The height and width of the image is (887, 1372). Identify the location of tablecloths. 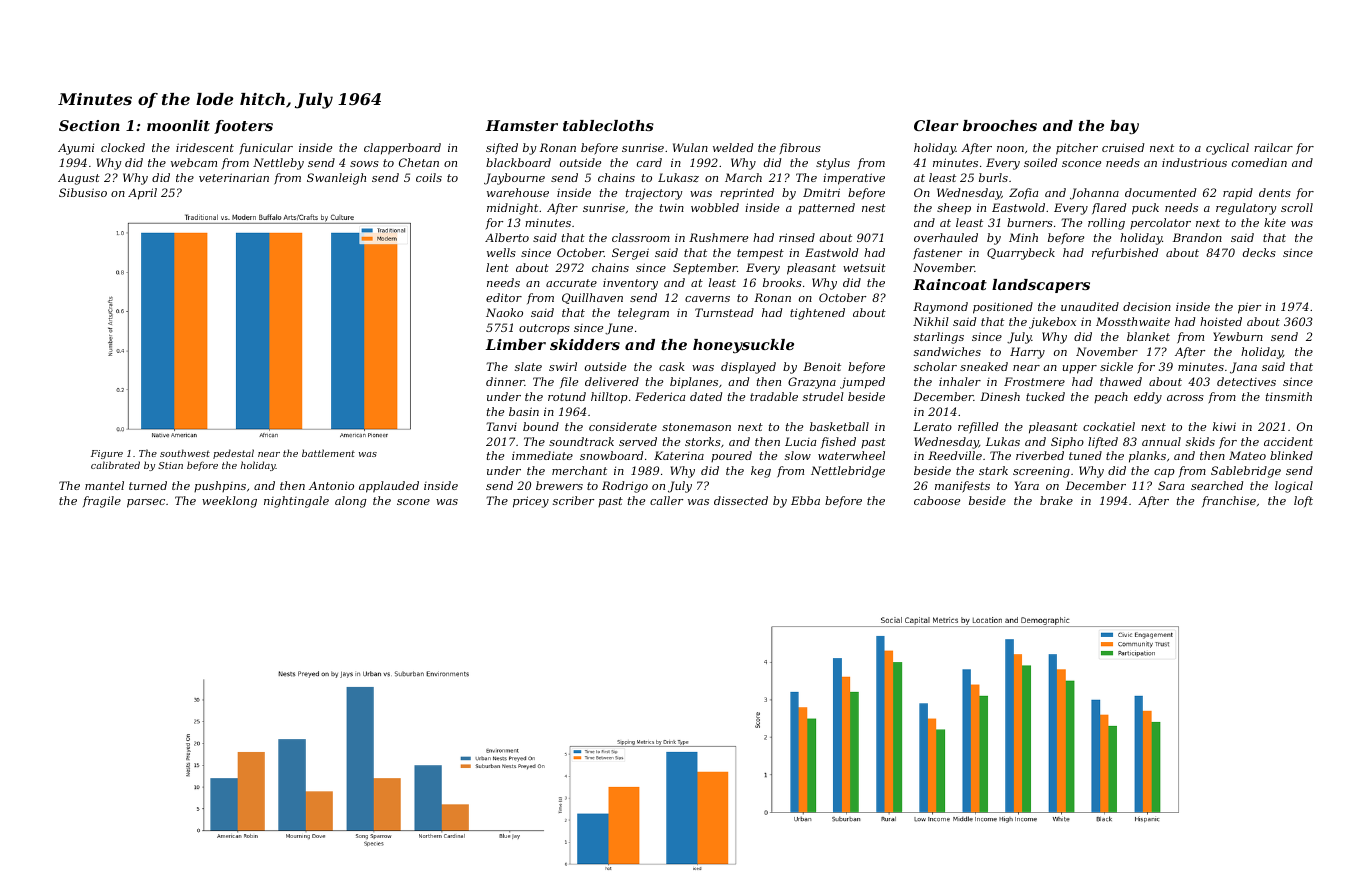
(608, 125).
